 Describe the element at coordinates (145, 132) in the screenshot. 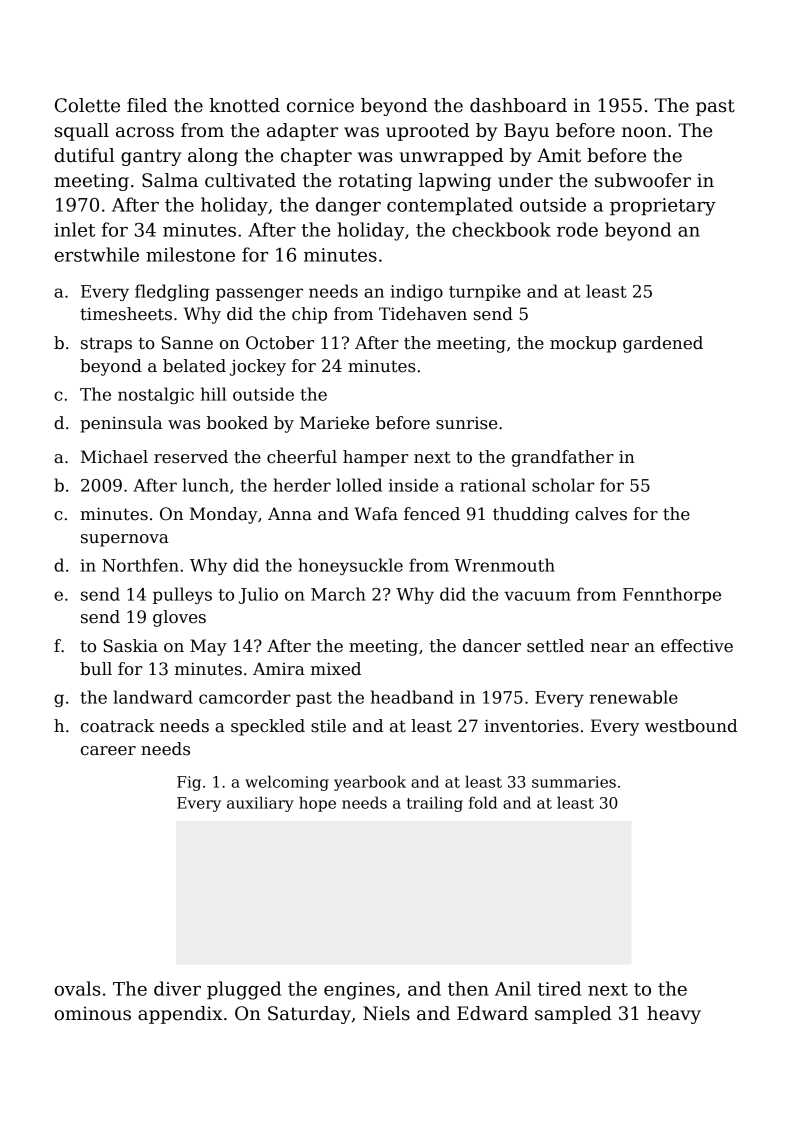

I see `across` at that location.
